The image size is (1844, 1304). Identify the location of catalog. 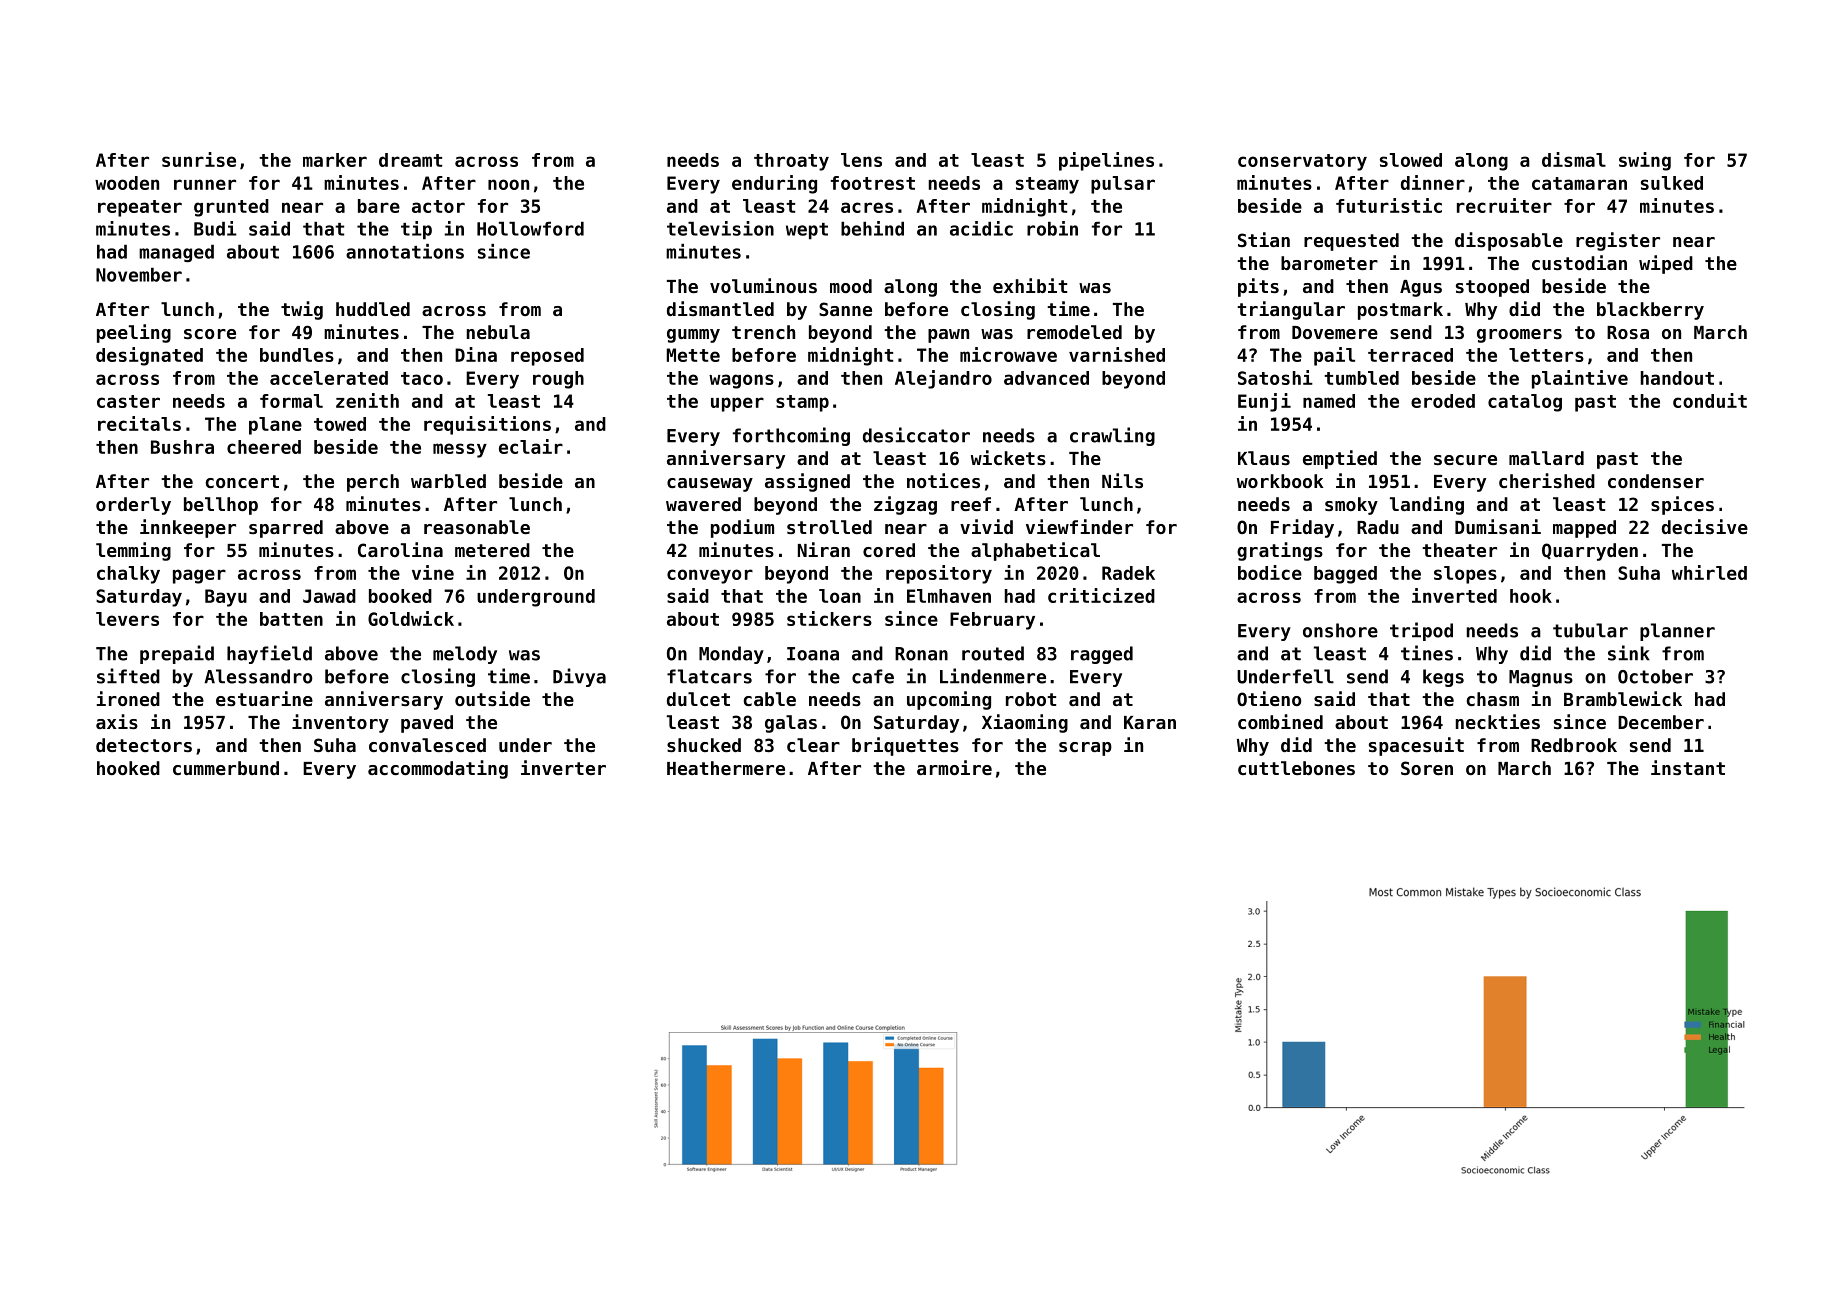
(1525, 403).
